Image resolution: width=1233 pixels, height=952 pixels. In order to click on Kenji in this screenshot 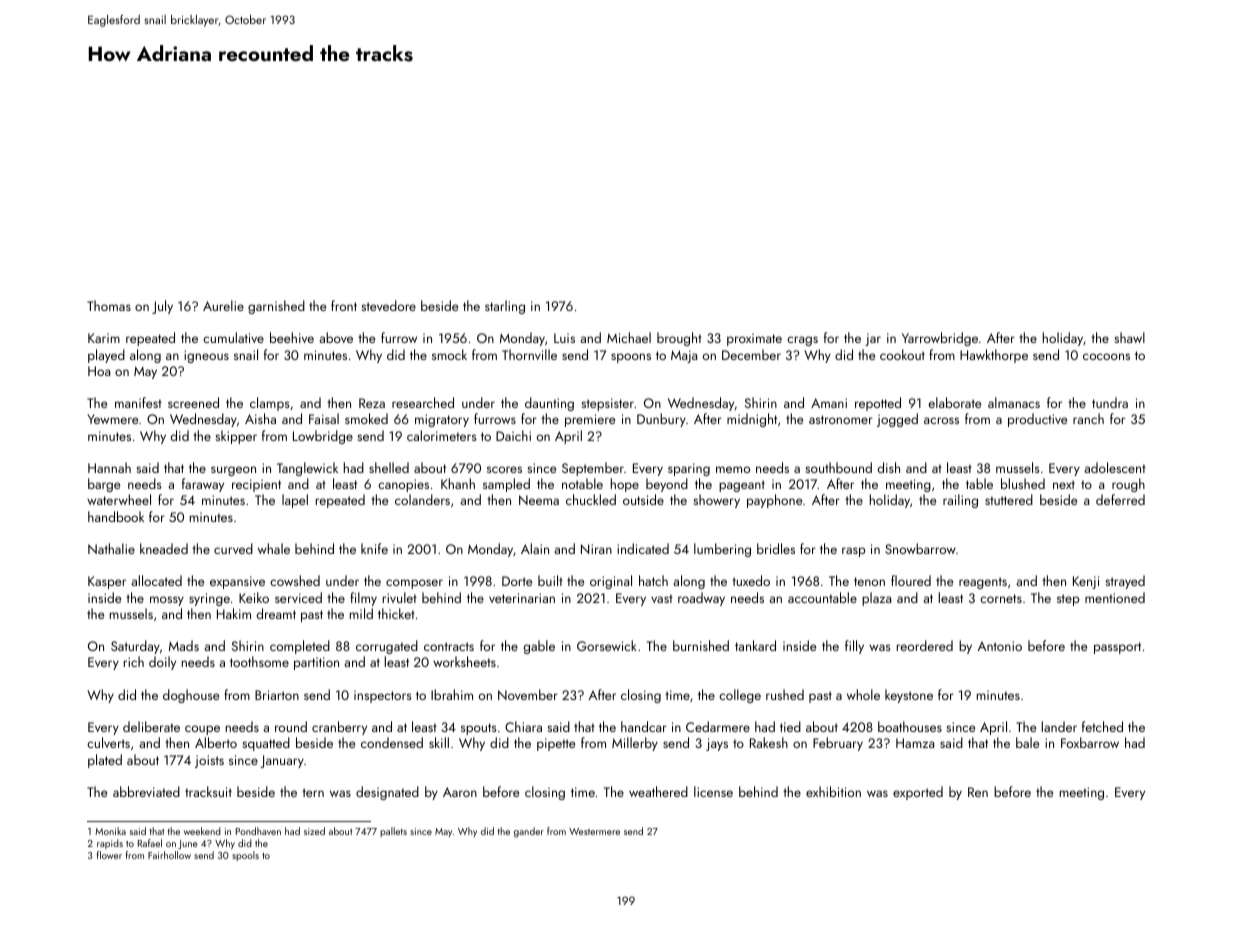, I will do `click(1086, 582)`.
